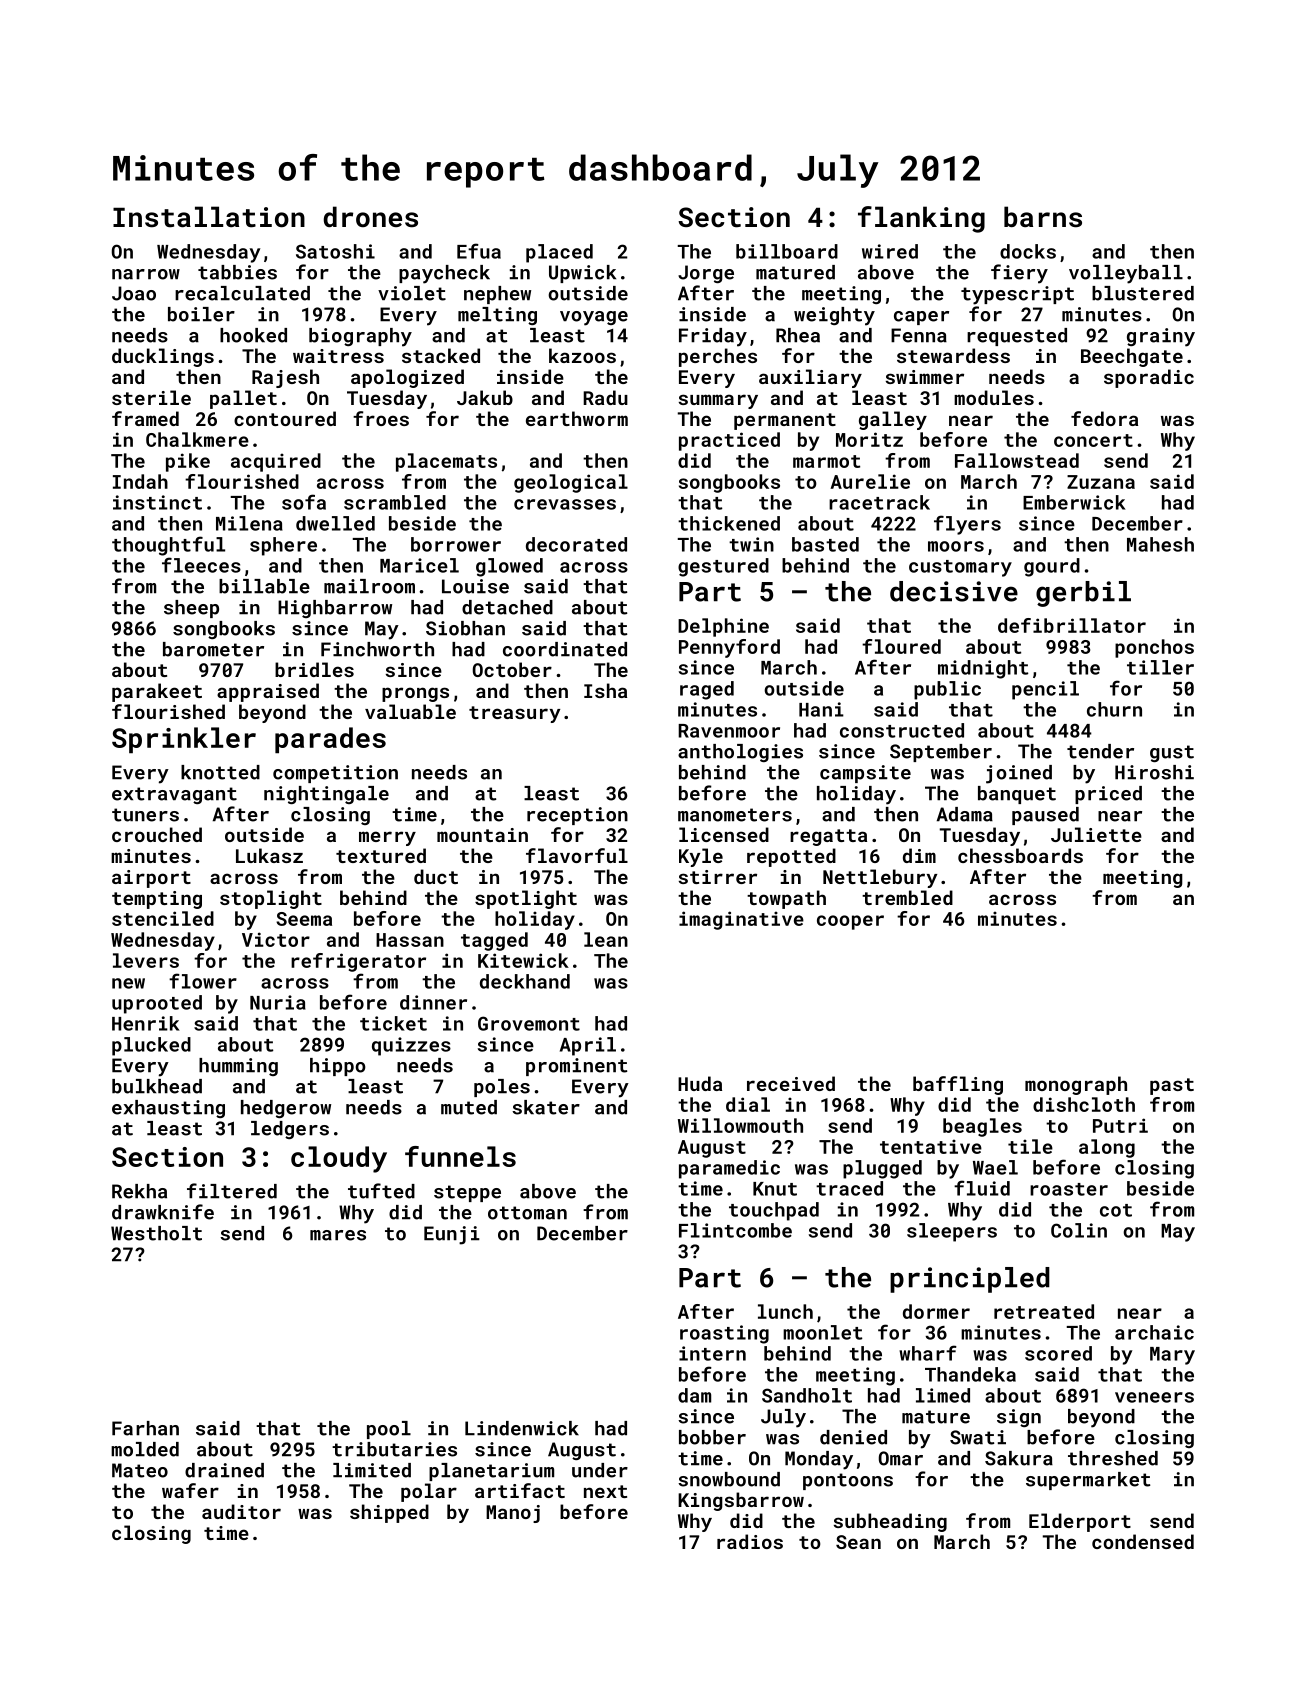 The width and height of the screenshot is (1306, 1690). I want to click on cot, so click(1116, 1210).
